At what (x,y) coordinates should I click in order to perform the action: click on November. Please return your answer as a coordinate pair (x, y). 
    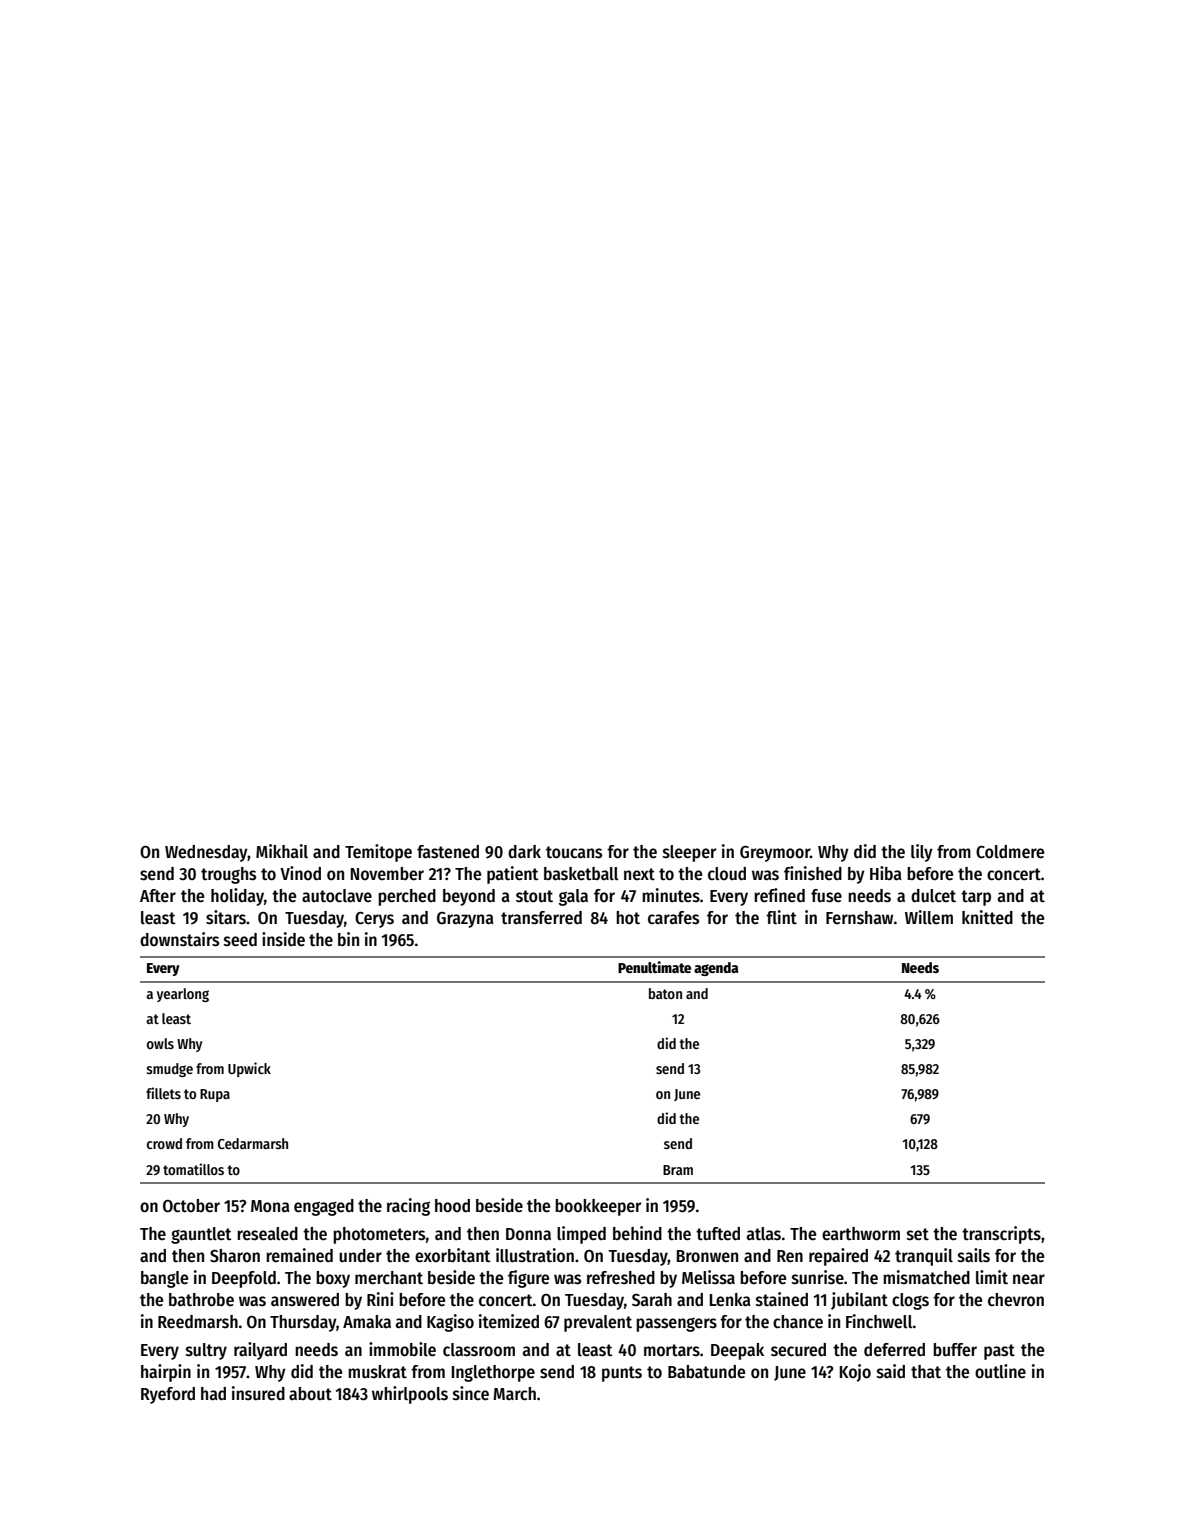
    Looking at the image, I should click on (387, 874).
